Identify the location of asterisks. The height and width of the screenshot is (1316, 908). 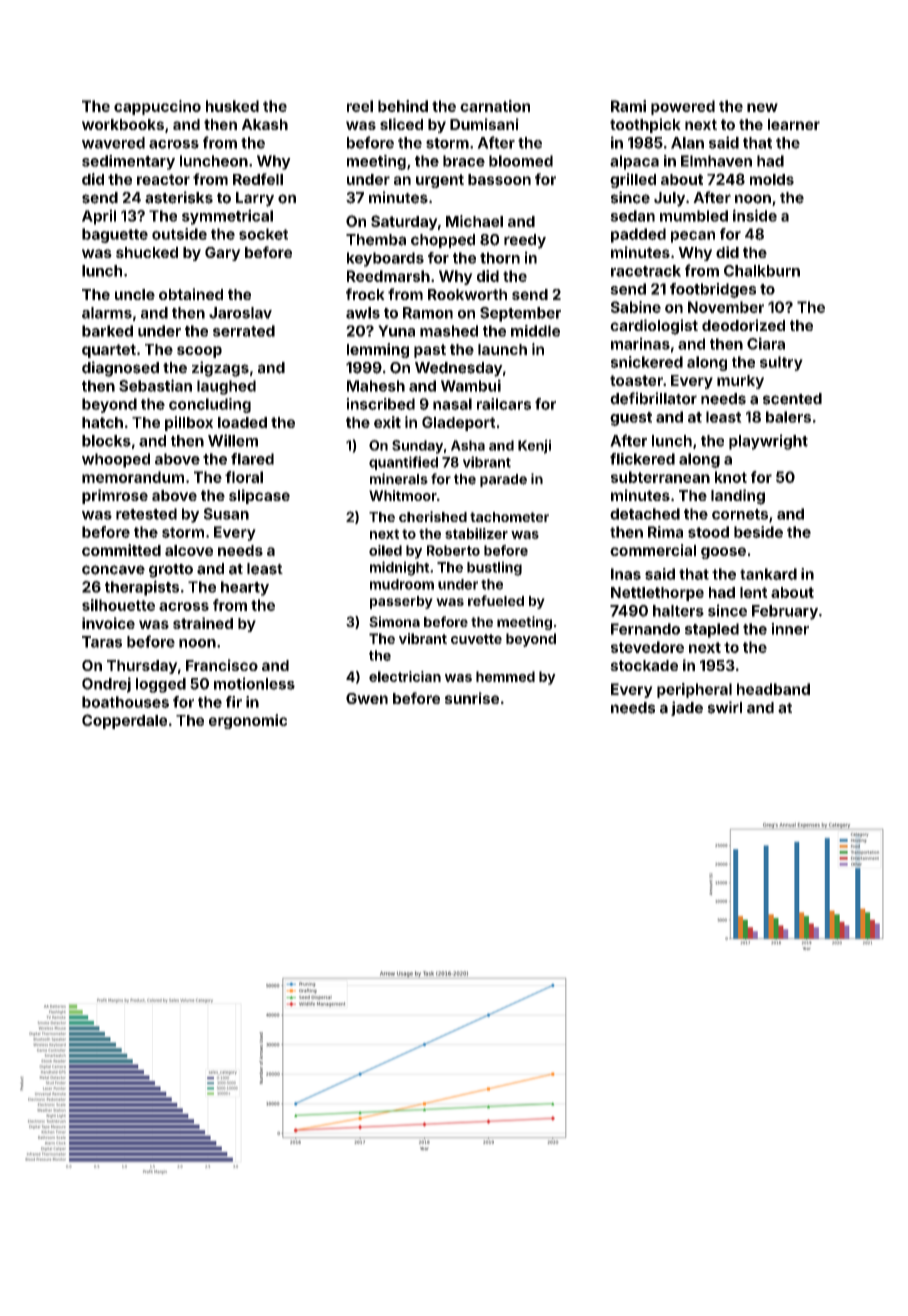
(179, 197).
